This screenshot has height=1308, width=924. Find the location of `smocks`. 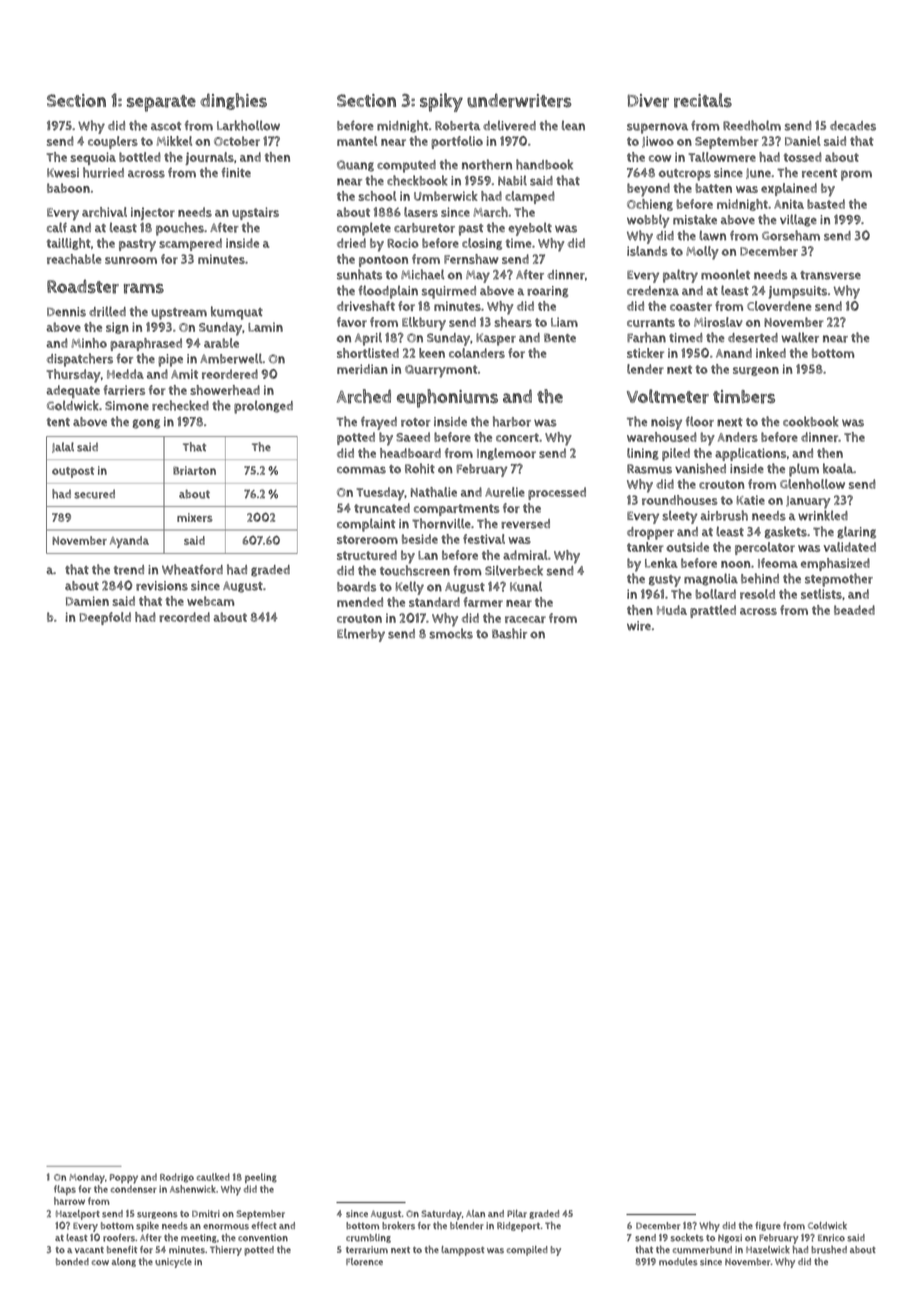

smocks is located at coordinates (451, 633).
